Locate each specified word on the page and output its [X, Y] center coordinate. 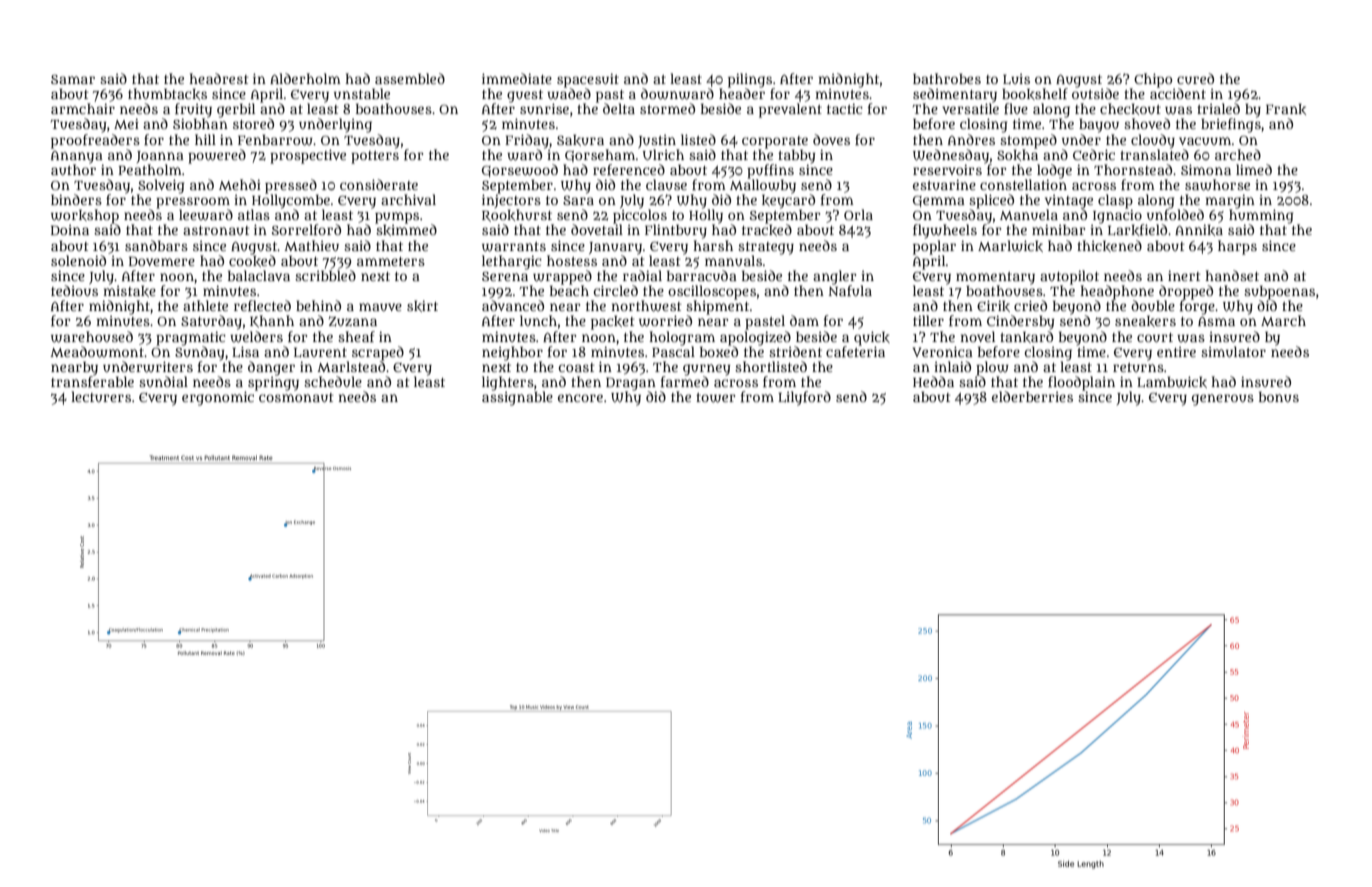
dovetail [597, 229]
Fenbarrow [275, 140]
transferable [92, 381]
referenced [629, 169]
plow [992, 368]
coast [576, 367]
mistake [129, 291]
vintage [1069, 202]
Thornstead [1133, 169]
